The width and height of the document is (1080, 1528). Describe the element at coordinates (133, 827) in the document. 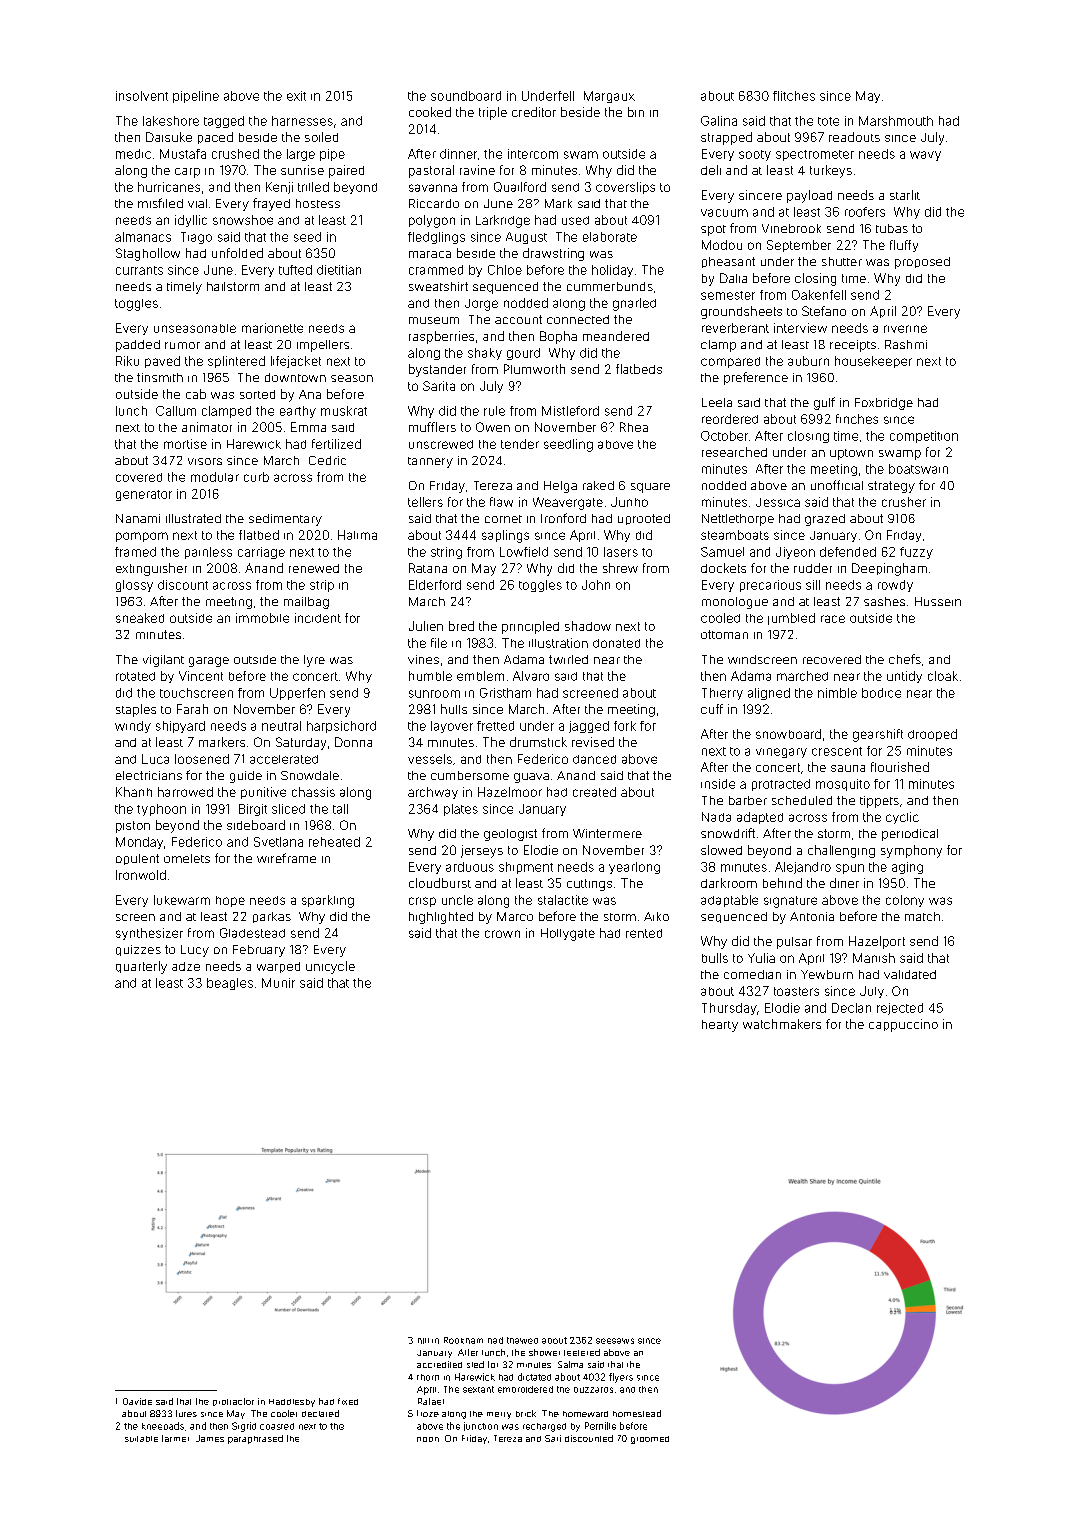

I see `piston` at that location.
